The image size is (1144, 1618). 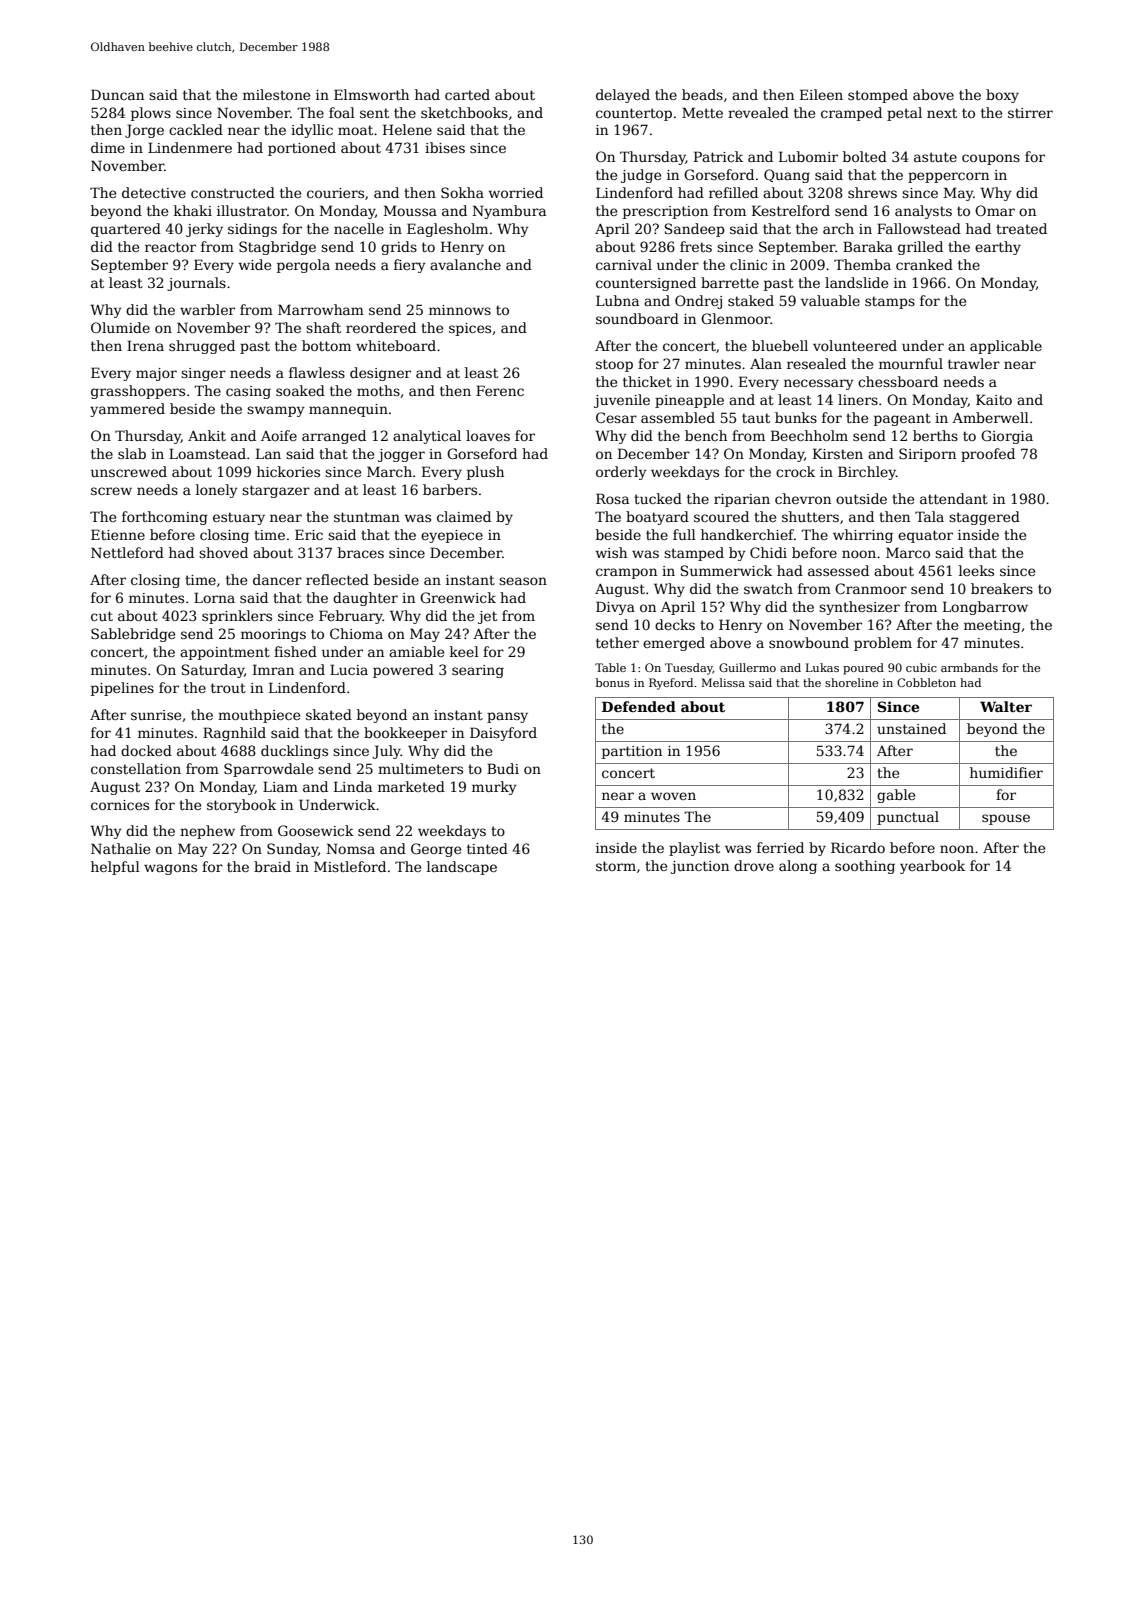 What do you see at coordinates (126, 230) in the screenshot?
I see `quartered` at bounding box center [126, 230].
